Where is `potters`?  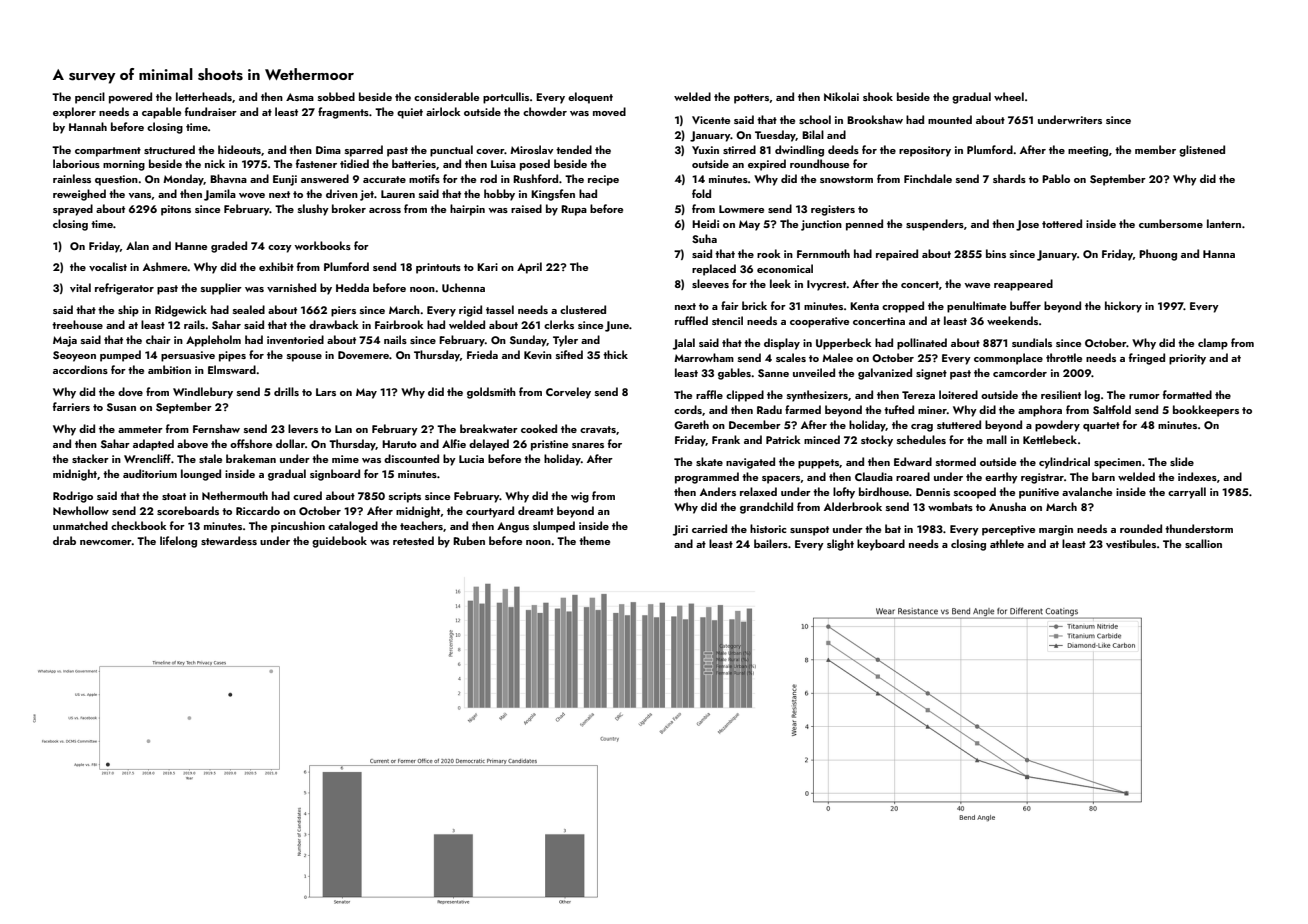 potters is located at coordinates (751, 99).
